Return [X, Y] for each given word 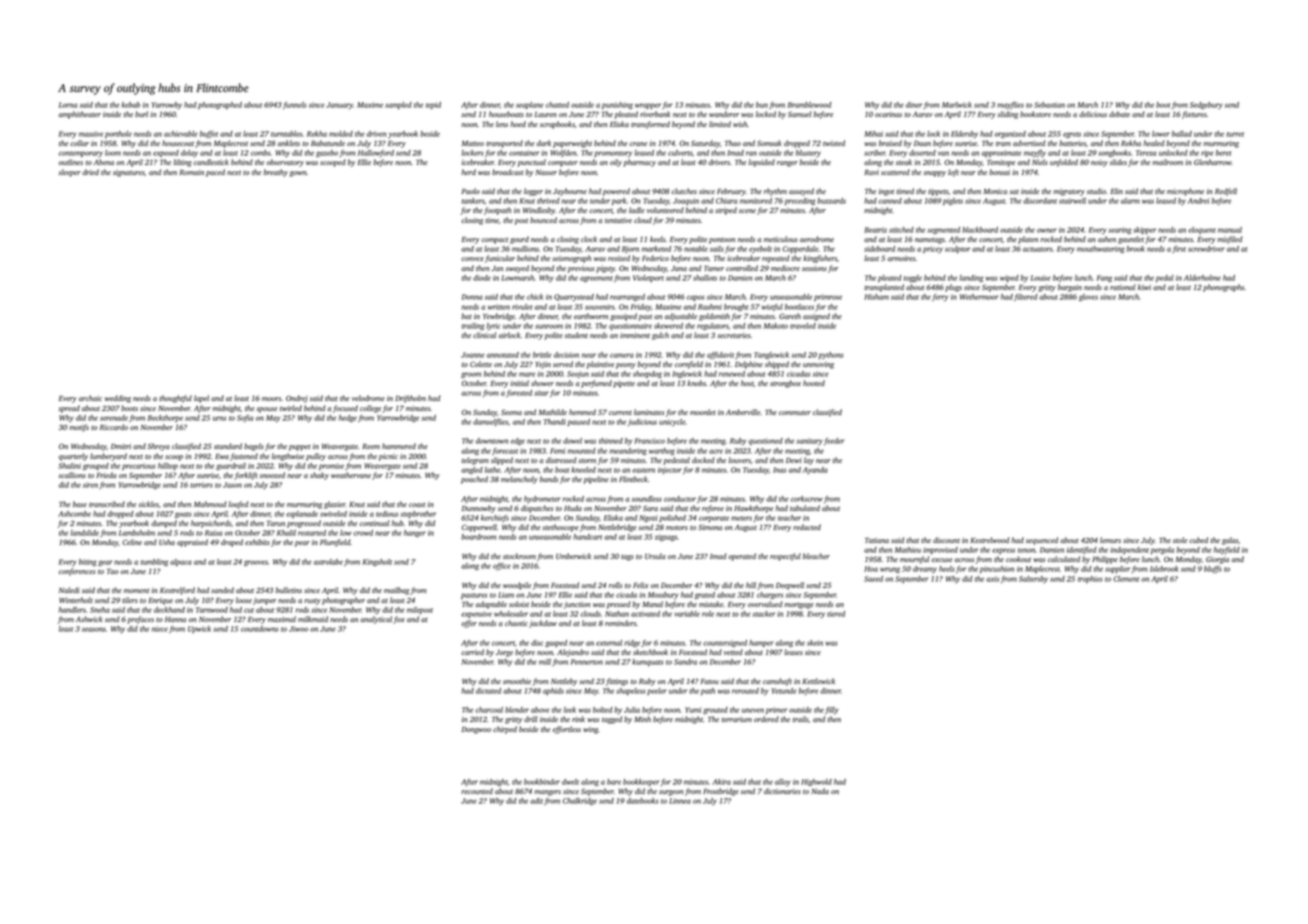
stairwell [1072, 201]
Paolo [471, 191]
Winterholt [76, 600]
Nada [820, 791]
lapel [201, 399]
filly [832, 711]
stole [1180, 540]
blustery [808, 153]
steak [904, 162]
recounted [477, 791]
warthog [662, 452]
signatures [128, 173]
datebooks [643, 801]
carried [472, 652]
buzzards [831, 201]
